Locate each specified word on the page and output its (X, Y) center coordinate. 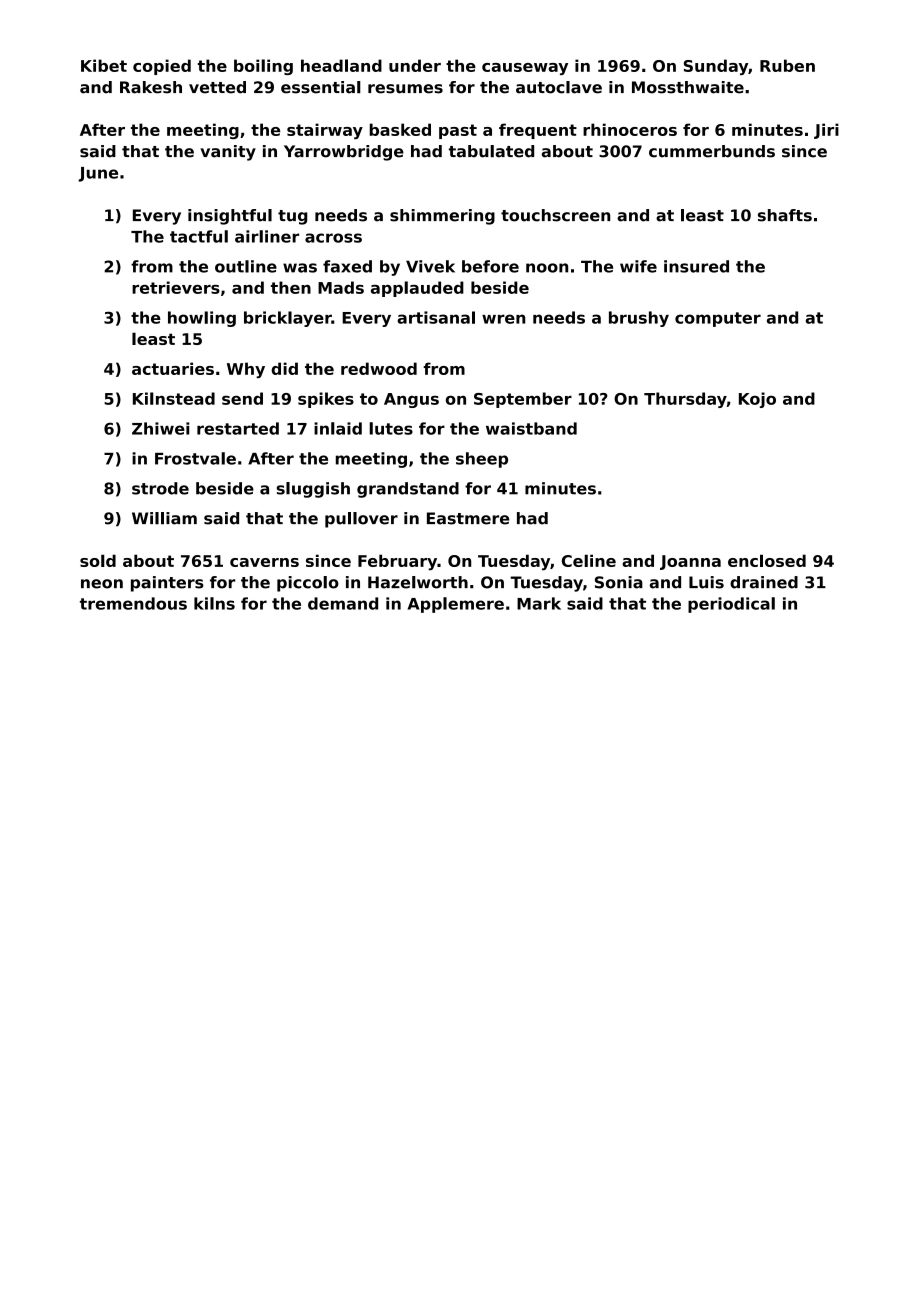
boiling (263, 67)
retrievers (176, 287)
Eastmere (468, 518)
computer (718, 319)
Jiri (826, 131)
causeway (525, 69)
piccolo (308, 584)
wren (503, 319)
